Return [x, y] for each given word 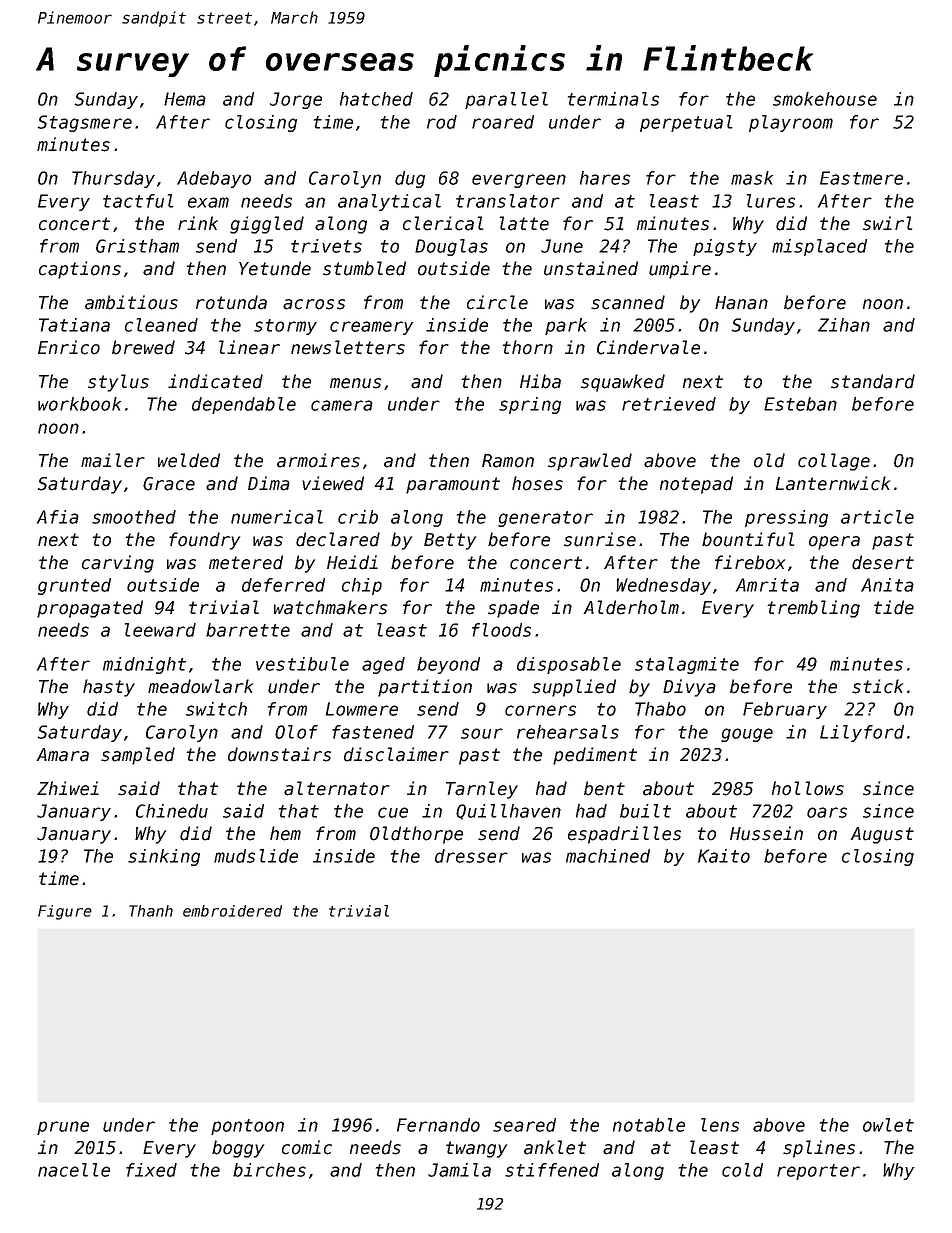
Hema [185, 99]
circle [497, 302]
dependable [244, 405]
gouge [747, 735]
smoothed [134, 517]
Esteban [800, 404]
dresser [471, 856]
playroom [791, 123]
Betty [450, 541]
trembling [813, 609]
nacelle [74, 1170]
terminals [613, 99]
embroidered [232, 911]
